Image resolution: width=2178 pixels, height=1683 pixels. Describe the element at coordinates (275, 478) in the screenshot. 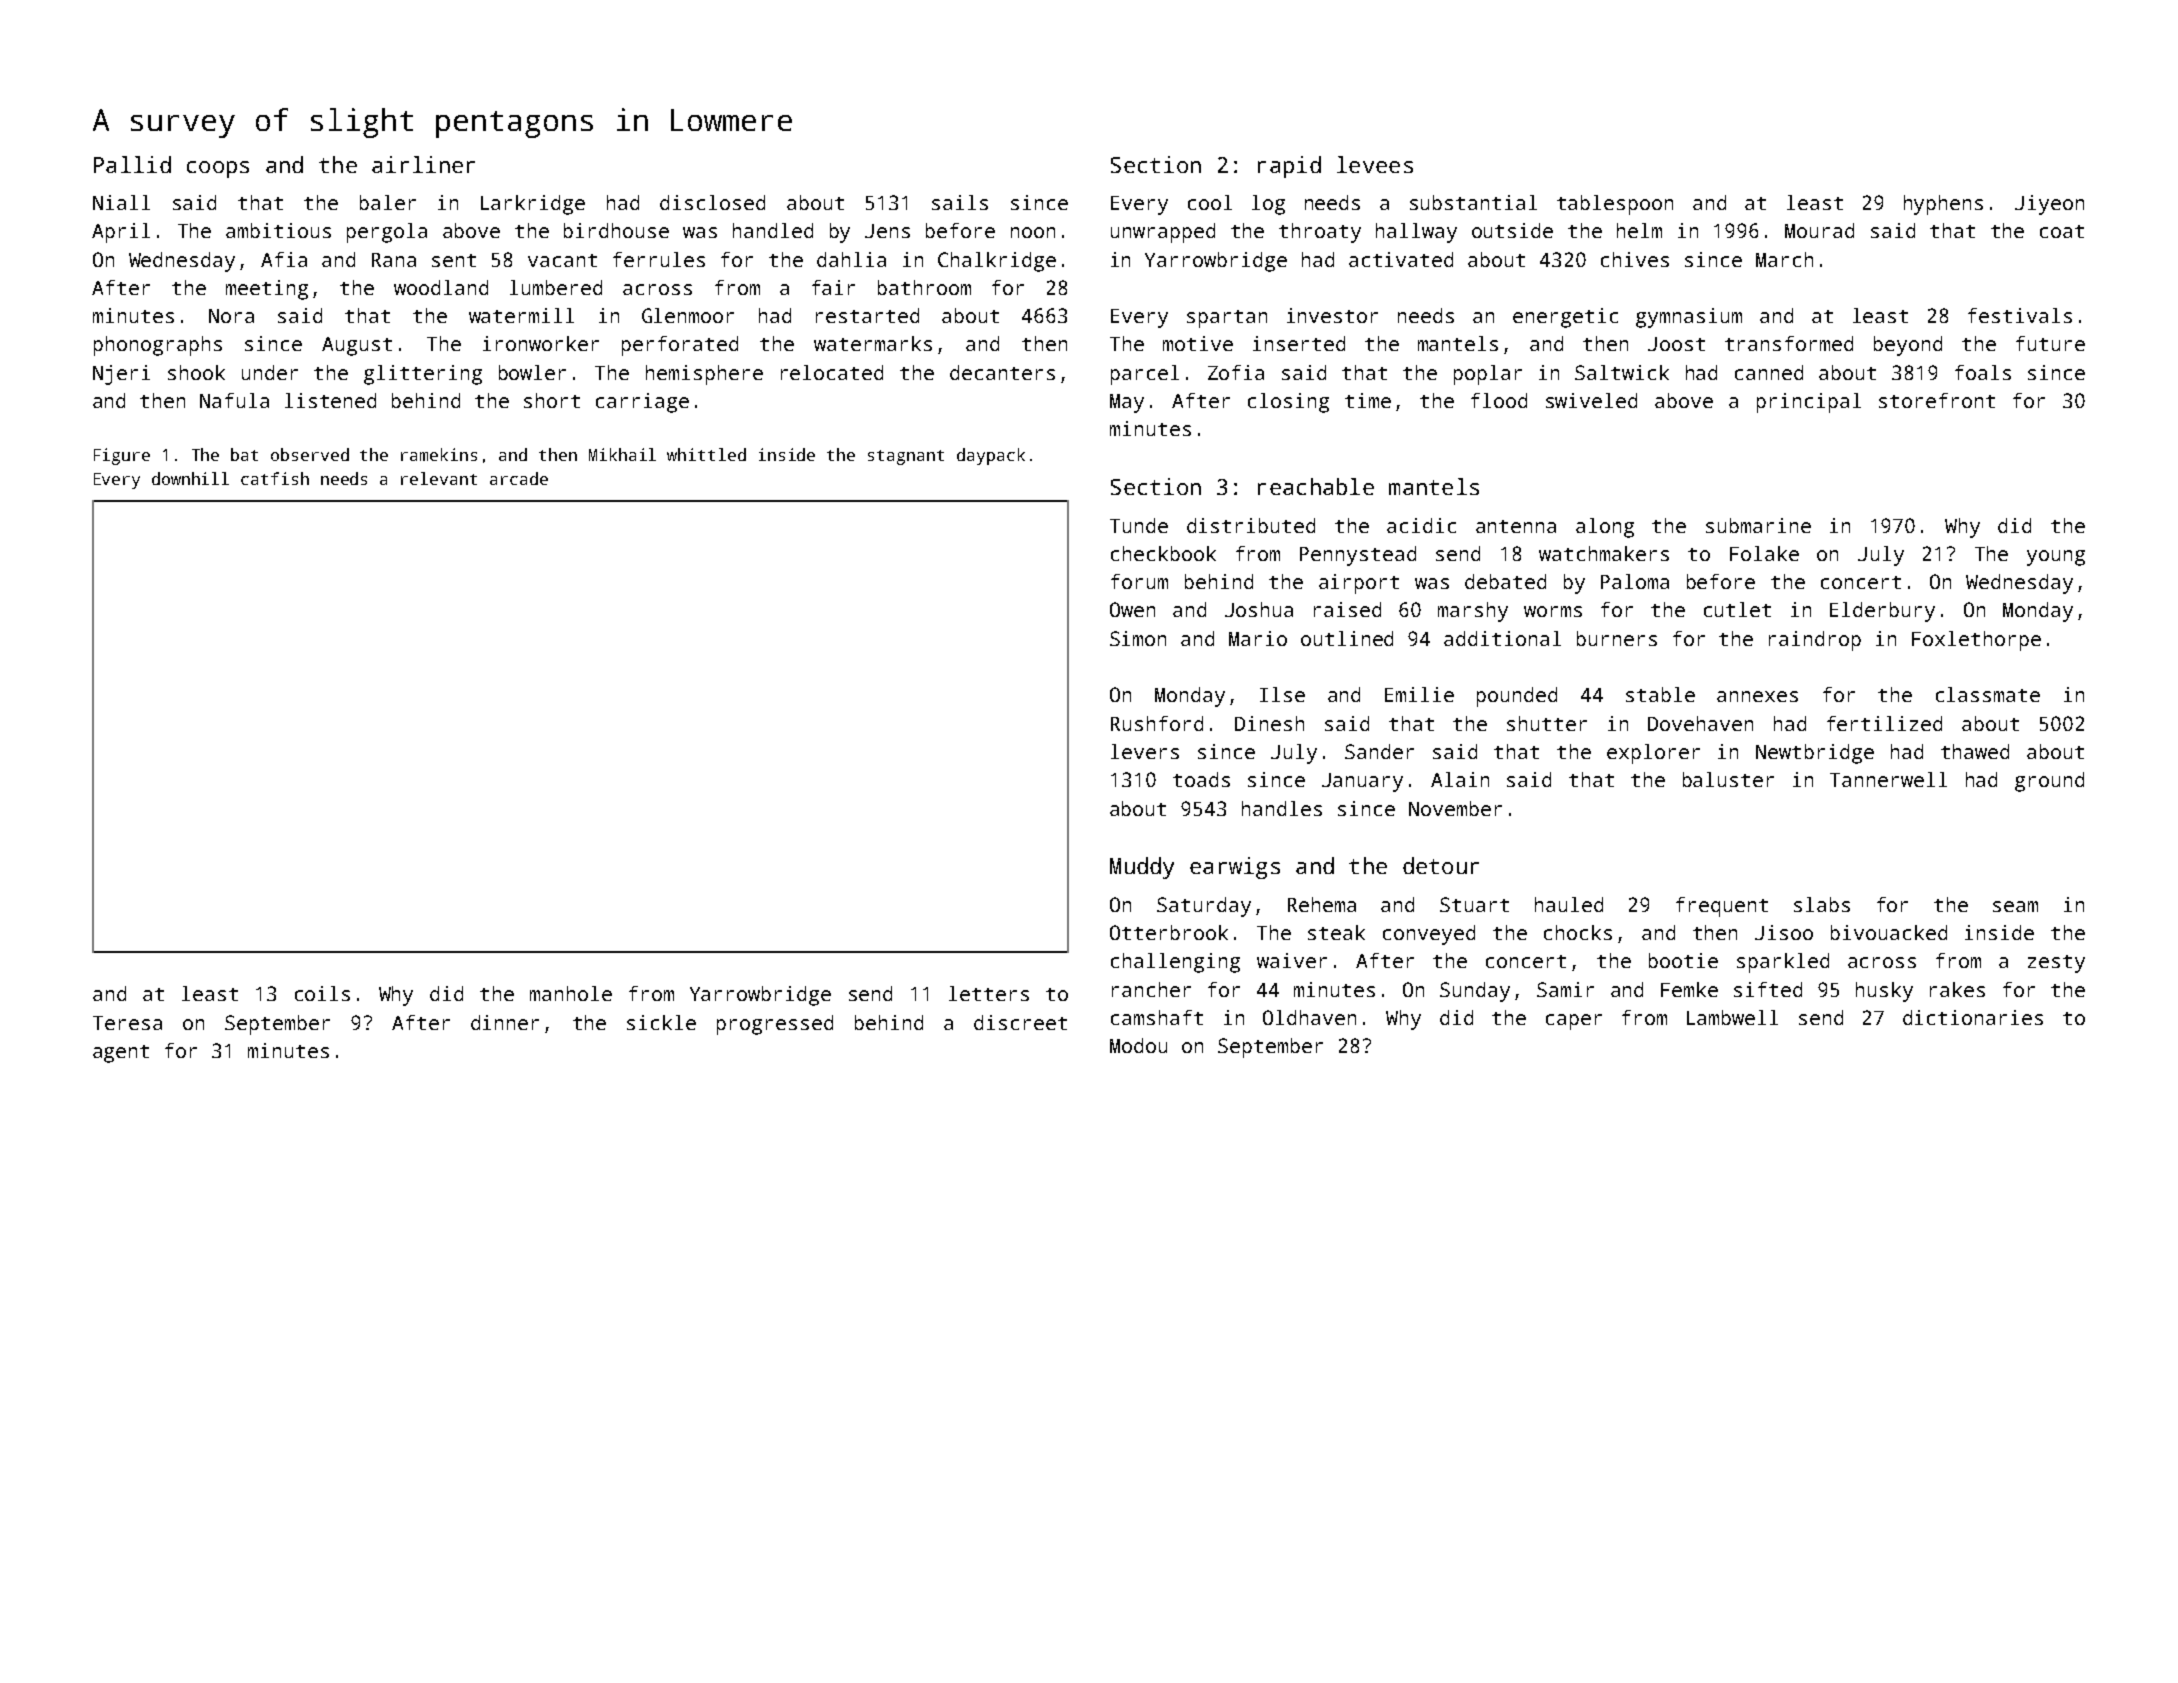

I see `catfish` at that location.
